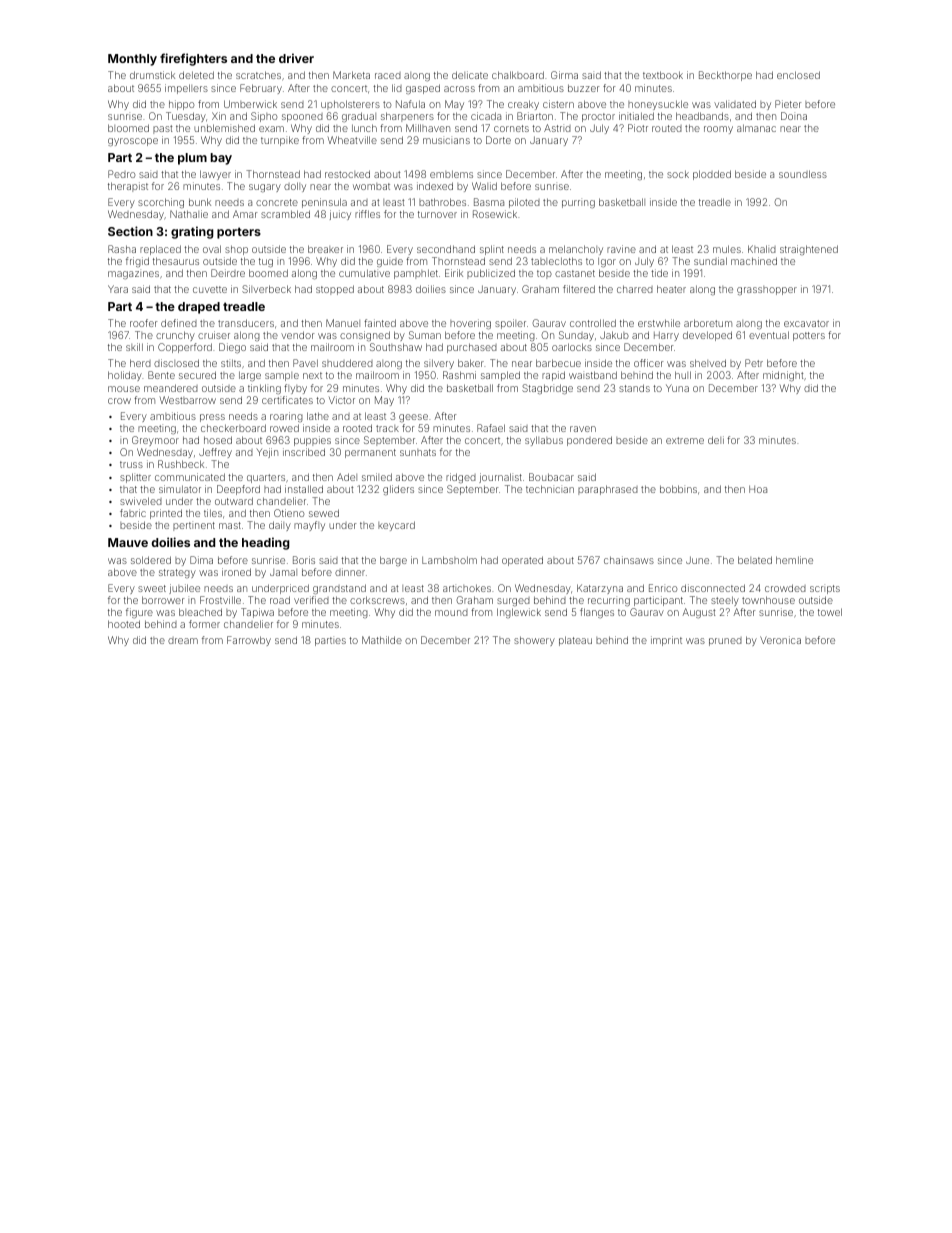 The width and height of the screenshot is (952, 1233). I want to click on textbook, so click(663, 75).
